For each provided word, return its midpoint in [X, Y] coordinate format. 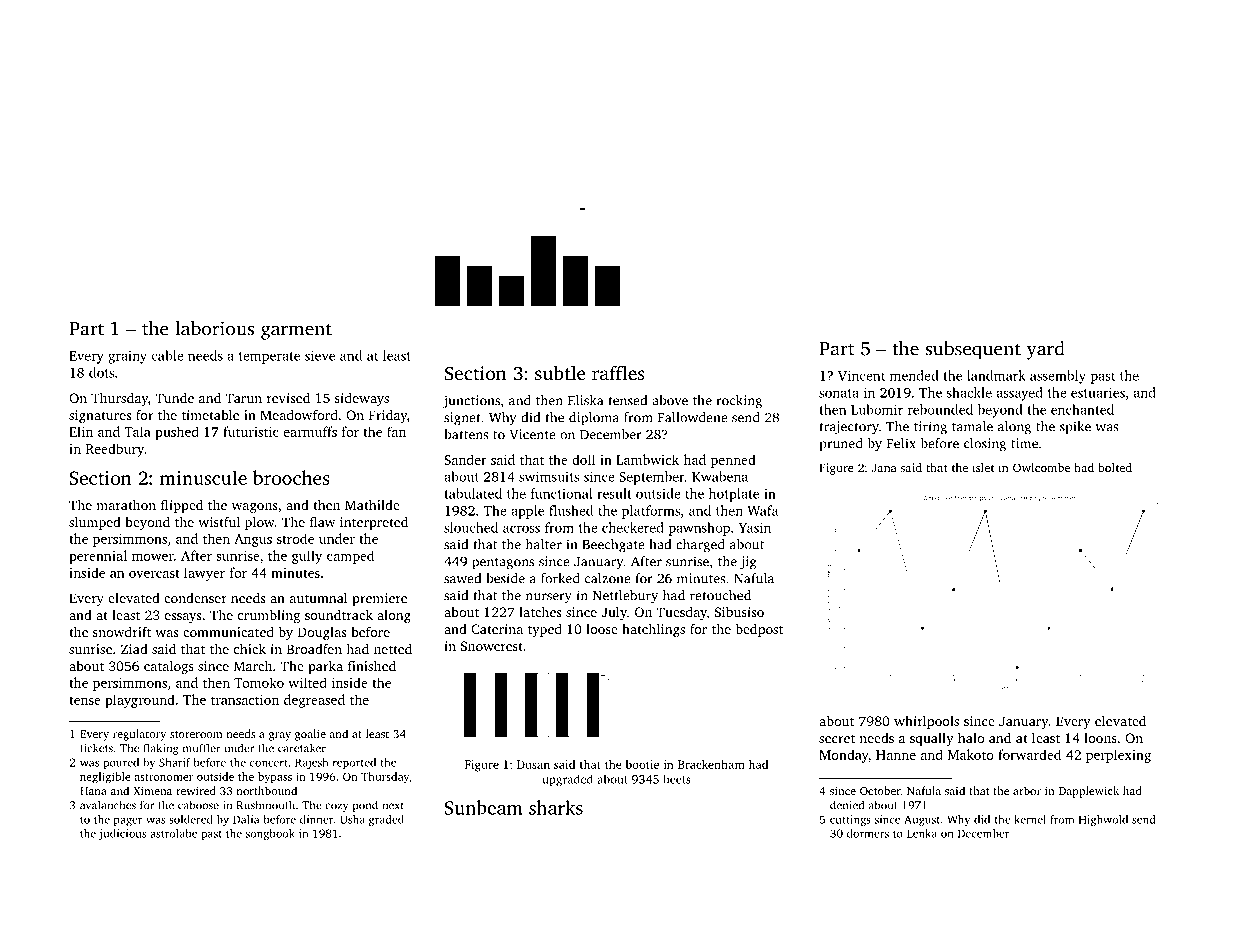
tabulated [473, 493]
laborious [214, 328]
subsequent [973, 350]
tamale [972, 426]
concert [269, 763]
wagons [254, 508]
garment [296, 331]
